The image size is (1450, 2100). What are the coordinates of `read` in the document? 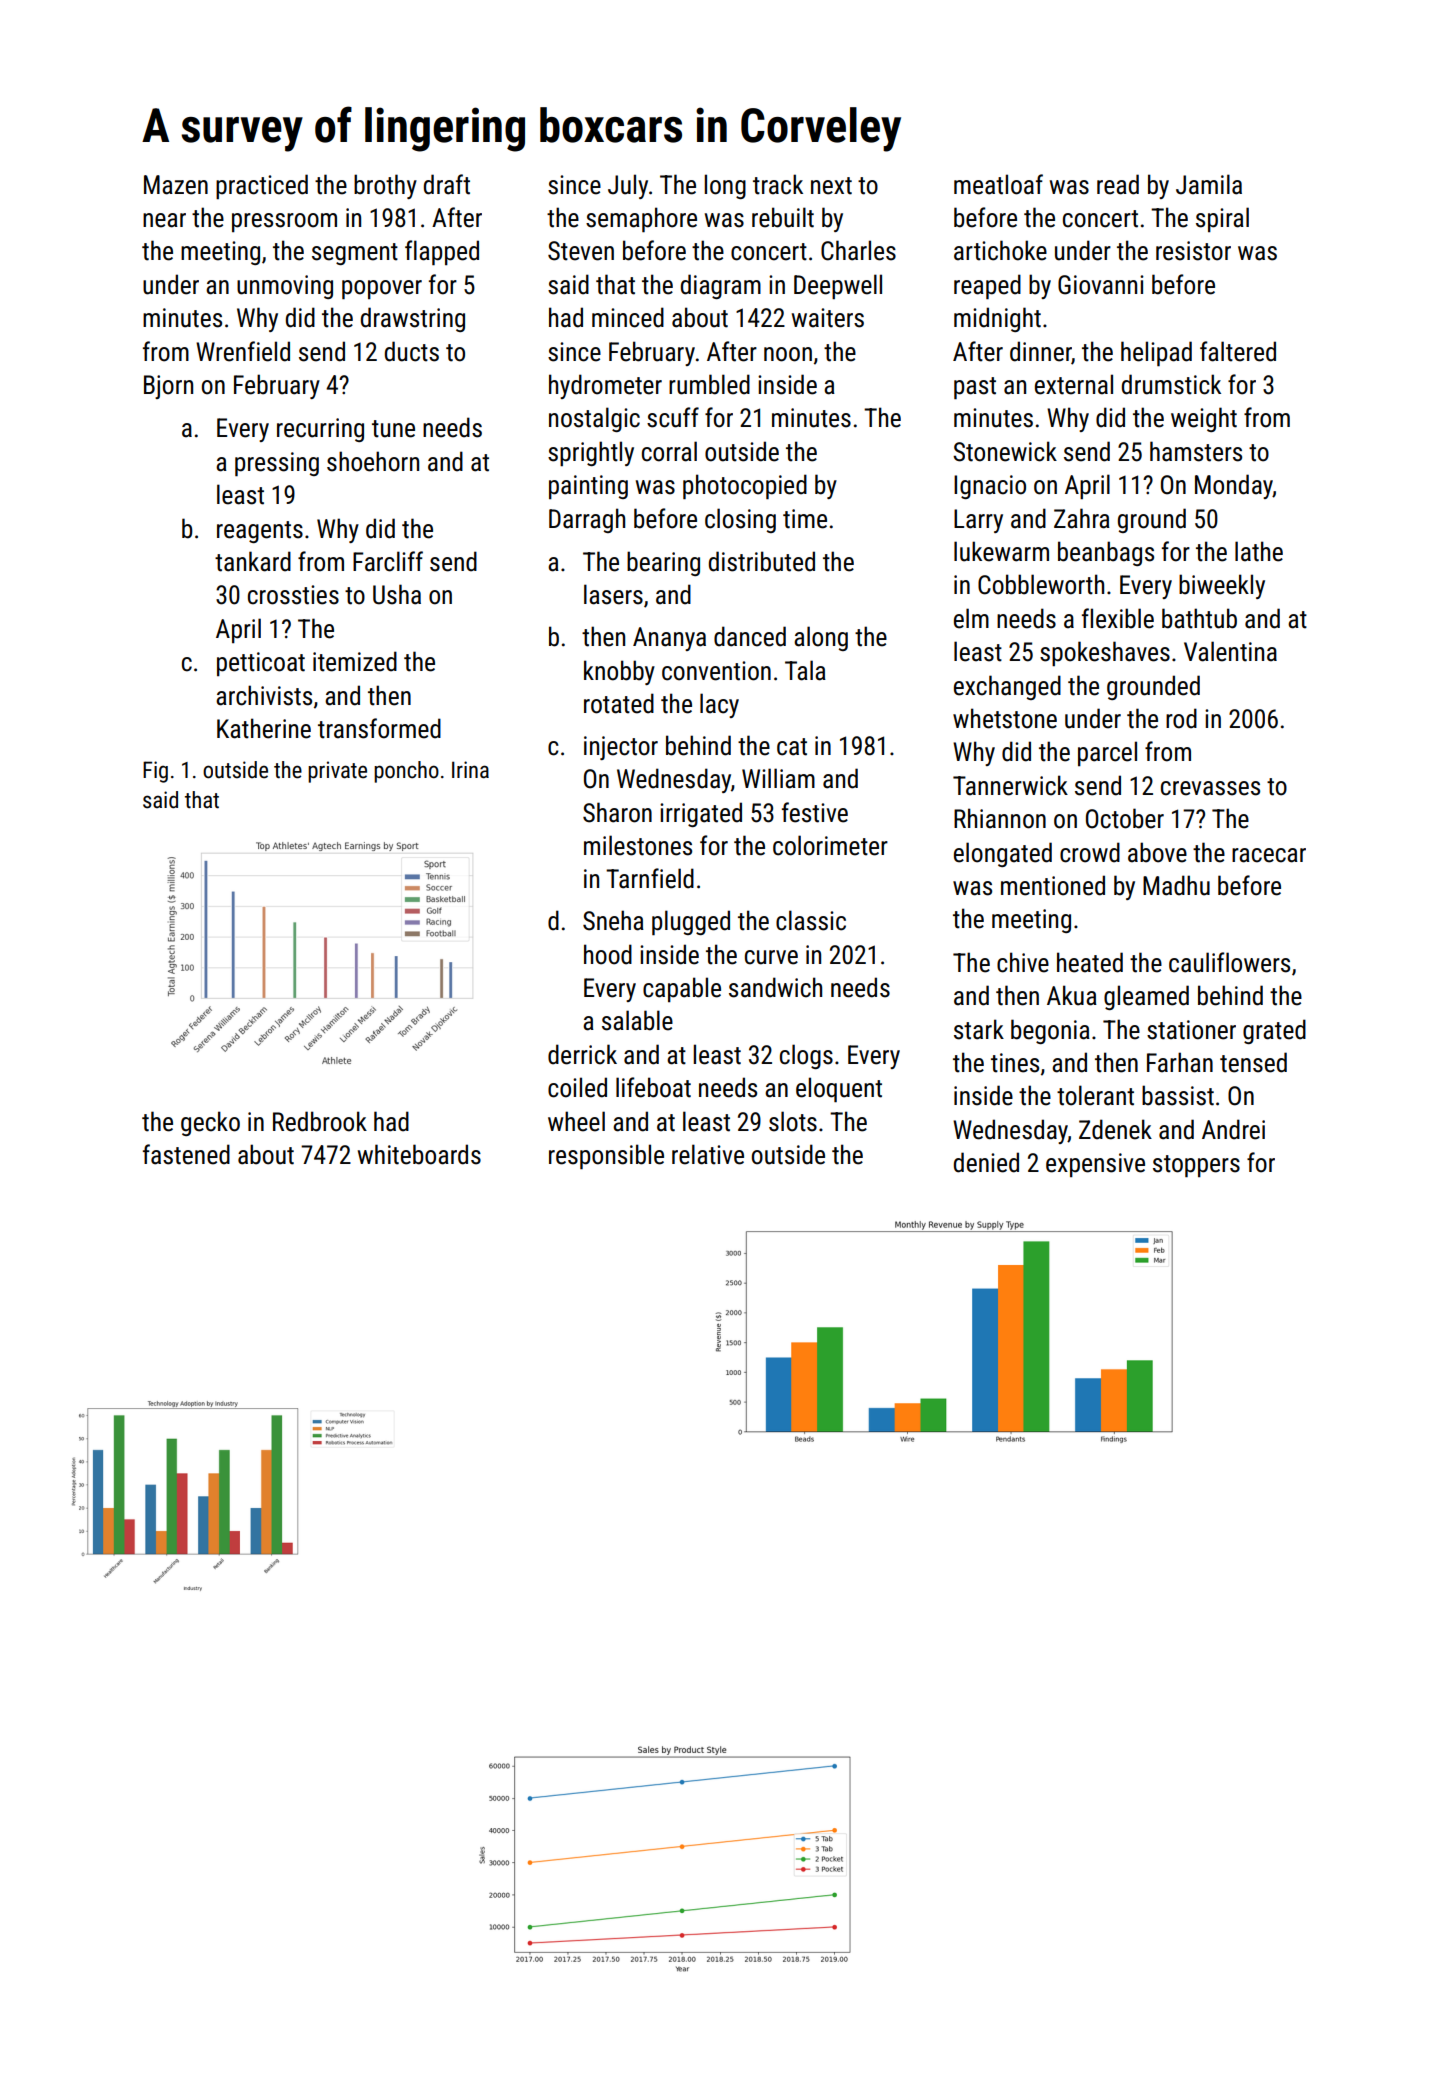 It's located at (1118, 184).
